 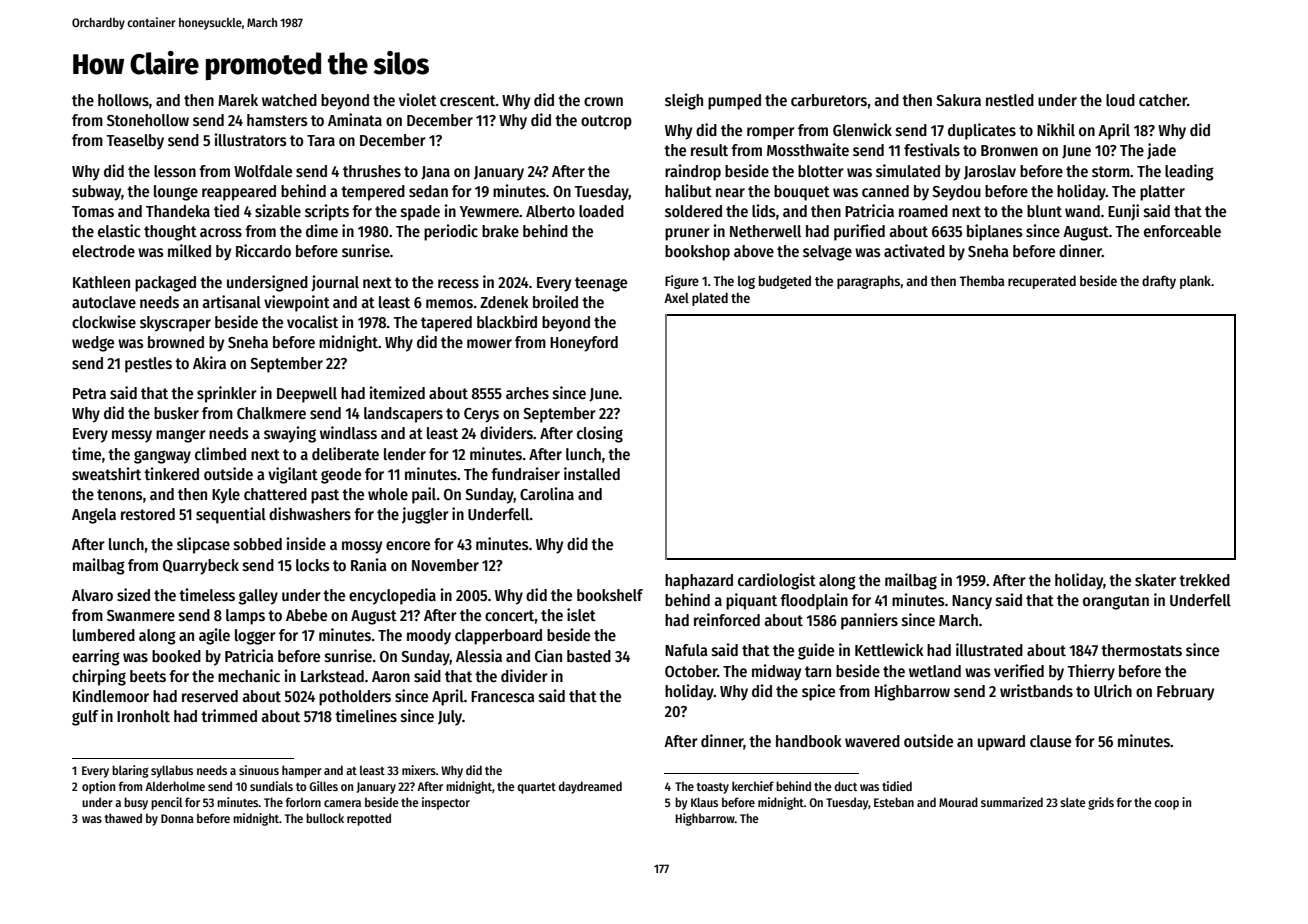 What do you see at coordinates (322, 230) in the page?
I see `dime` at bounding box center [322, 230].
